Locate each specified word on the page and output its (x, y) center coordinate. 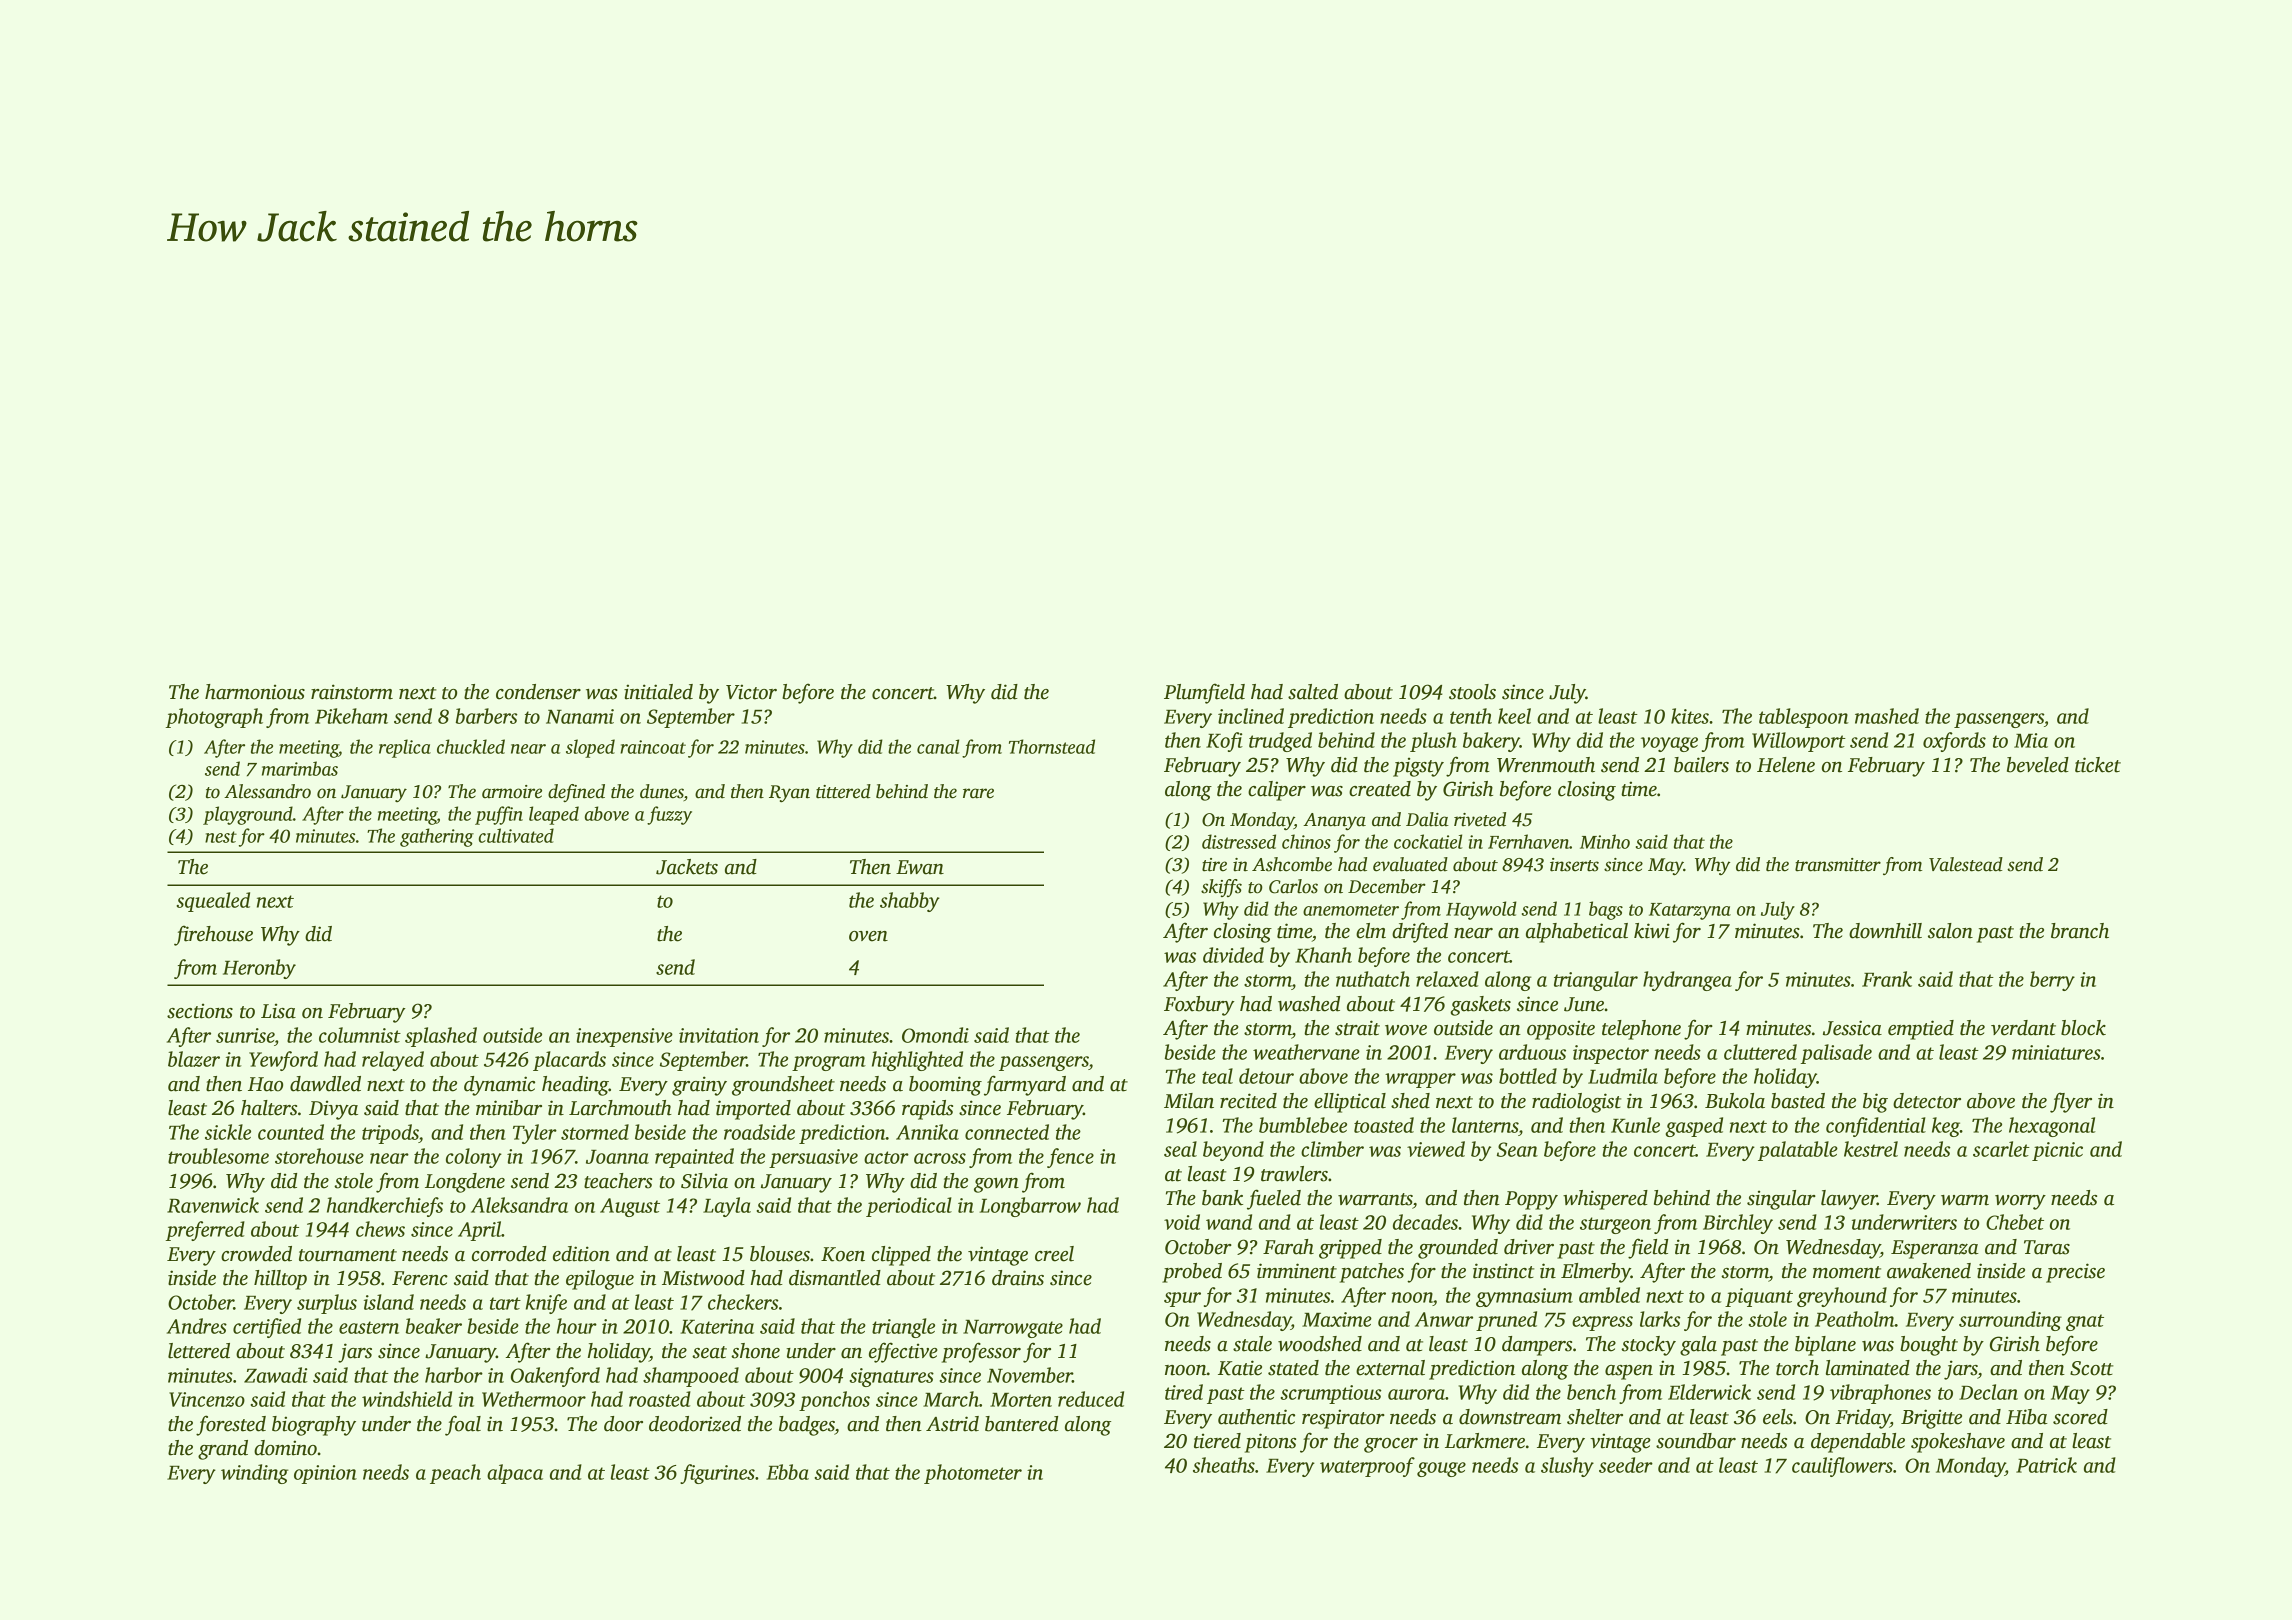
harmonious (255, 692)
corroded (509, 1254)
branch (2080, 931)
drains (1018, 1278)
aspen (1629, 1372)
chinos (1306, 841)
